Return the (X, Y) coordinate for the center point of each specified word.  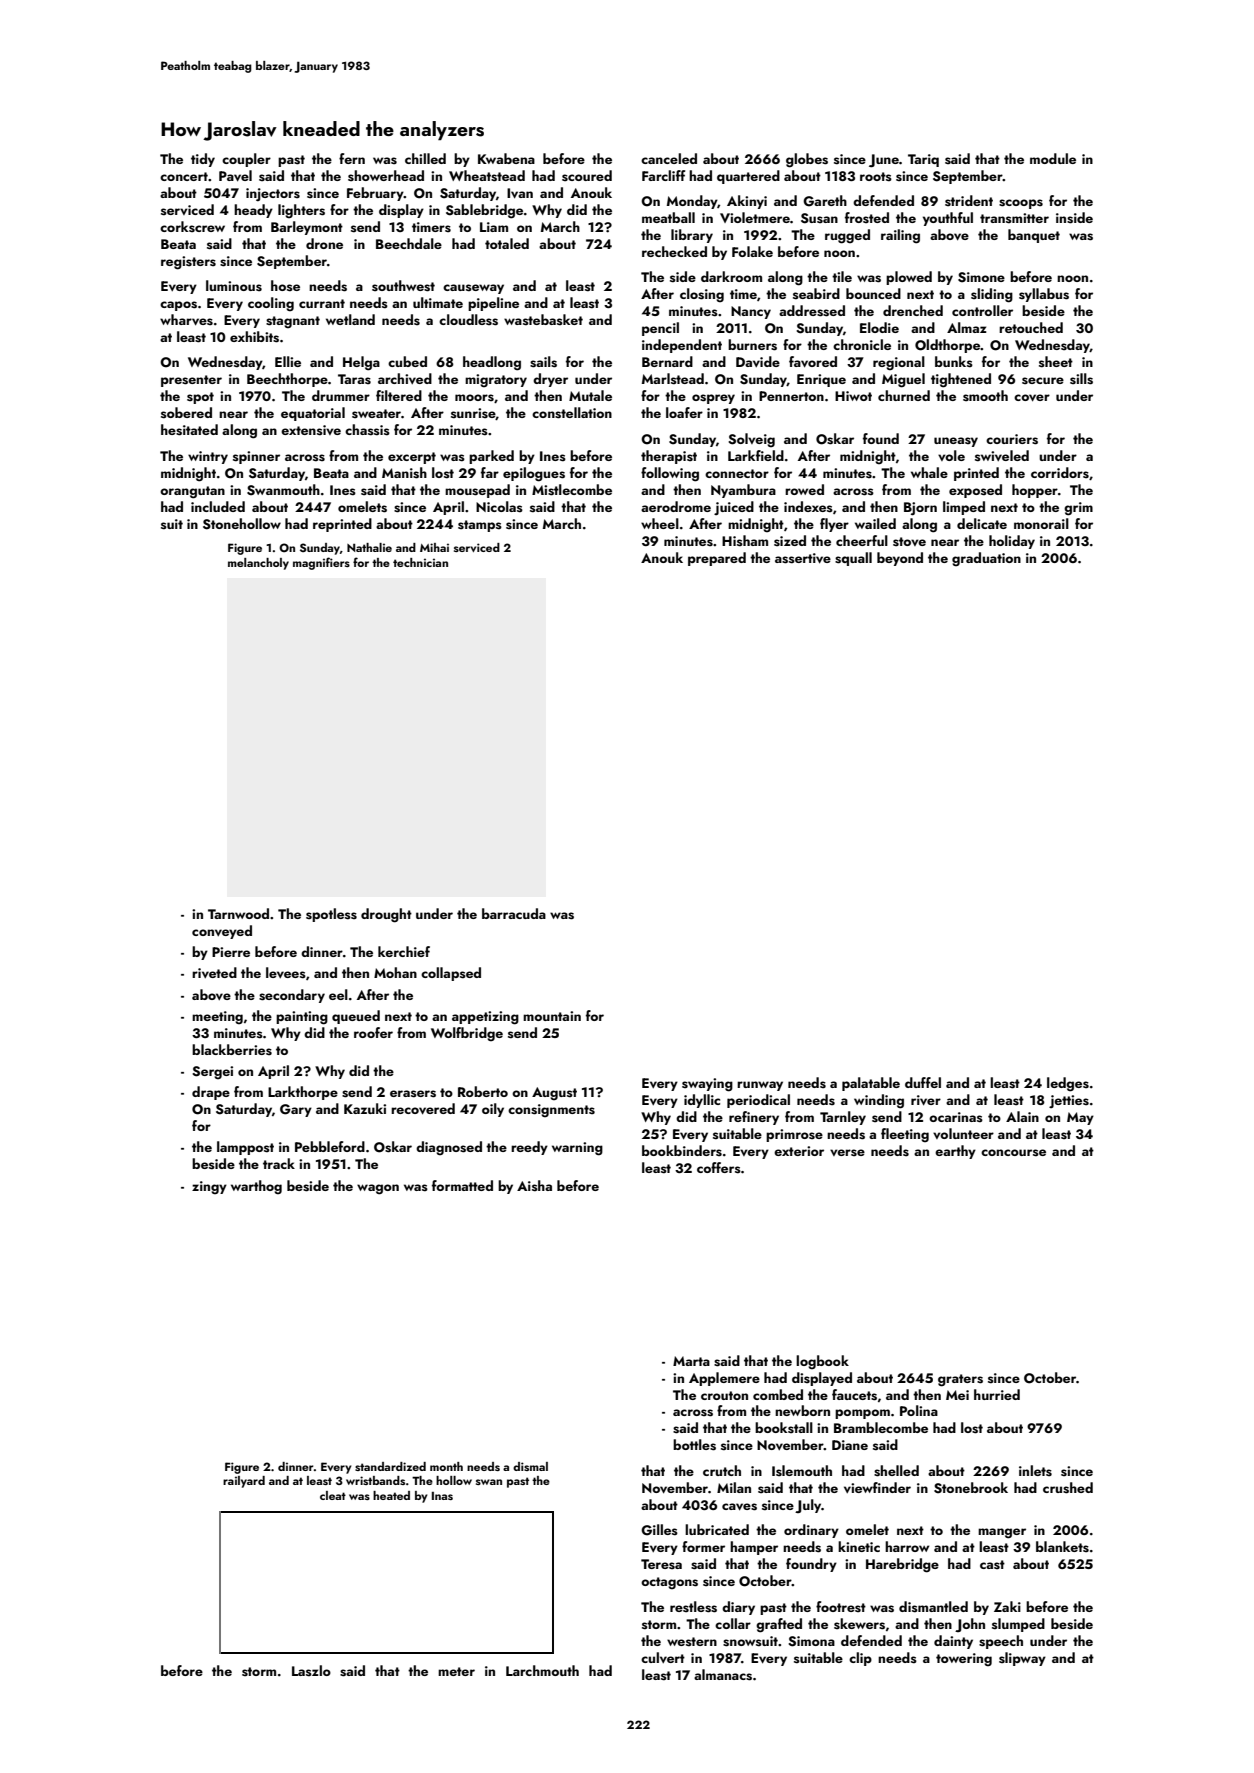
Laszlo (311, 1671)
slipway (1022, 1659)
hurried (997, 1394)
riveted (214, 972)
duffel (923, 1082)
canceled (669, 158)
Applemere (724, 1379)
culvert (663, 1657)
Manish (404, 473)
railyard (244, 1482)
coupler (246, 160)
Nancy (751, 312)
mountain (552, 1016)
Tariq (923, 160)
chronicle (862, 344)
